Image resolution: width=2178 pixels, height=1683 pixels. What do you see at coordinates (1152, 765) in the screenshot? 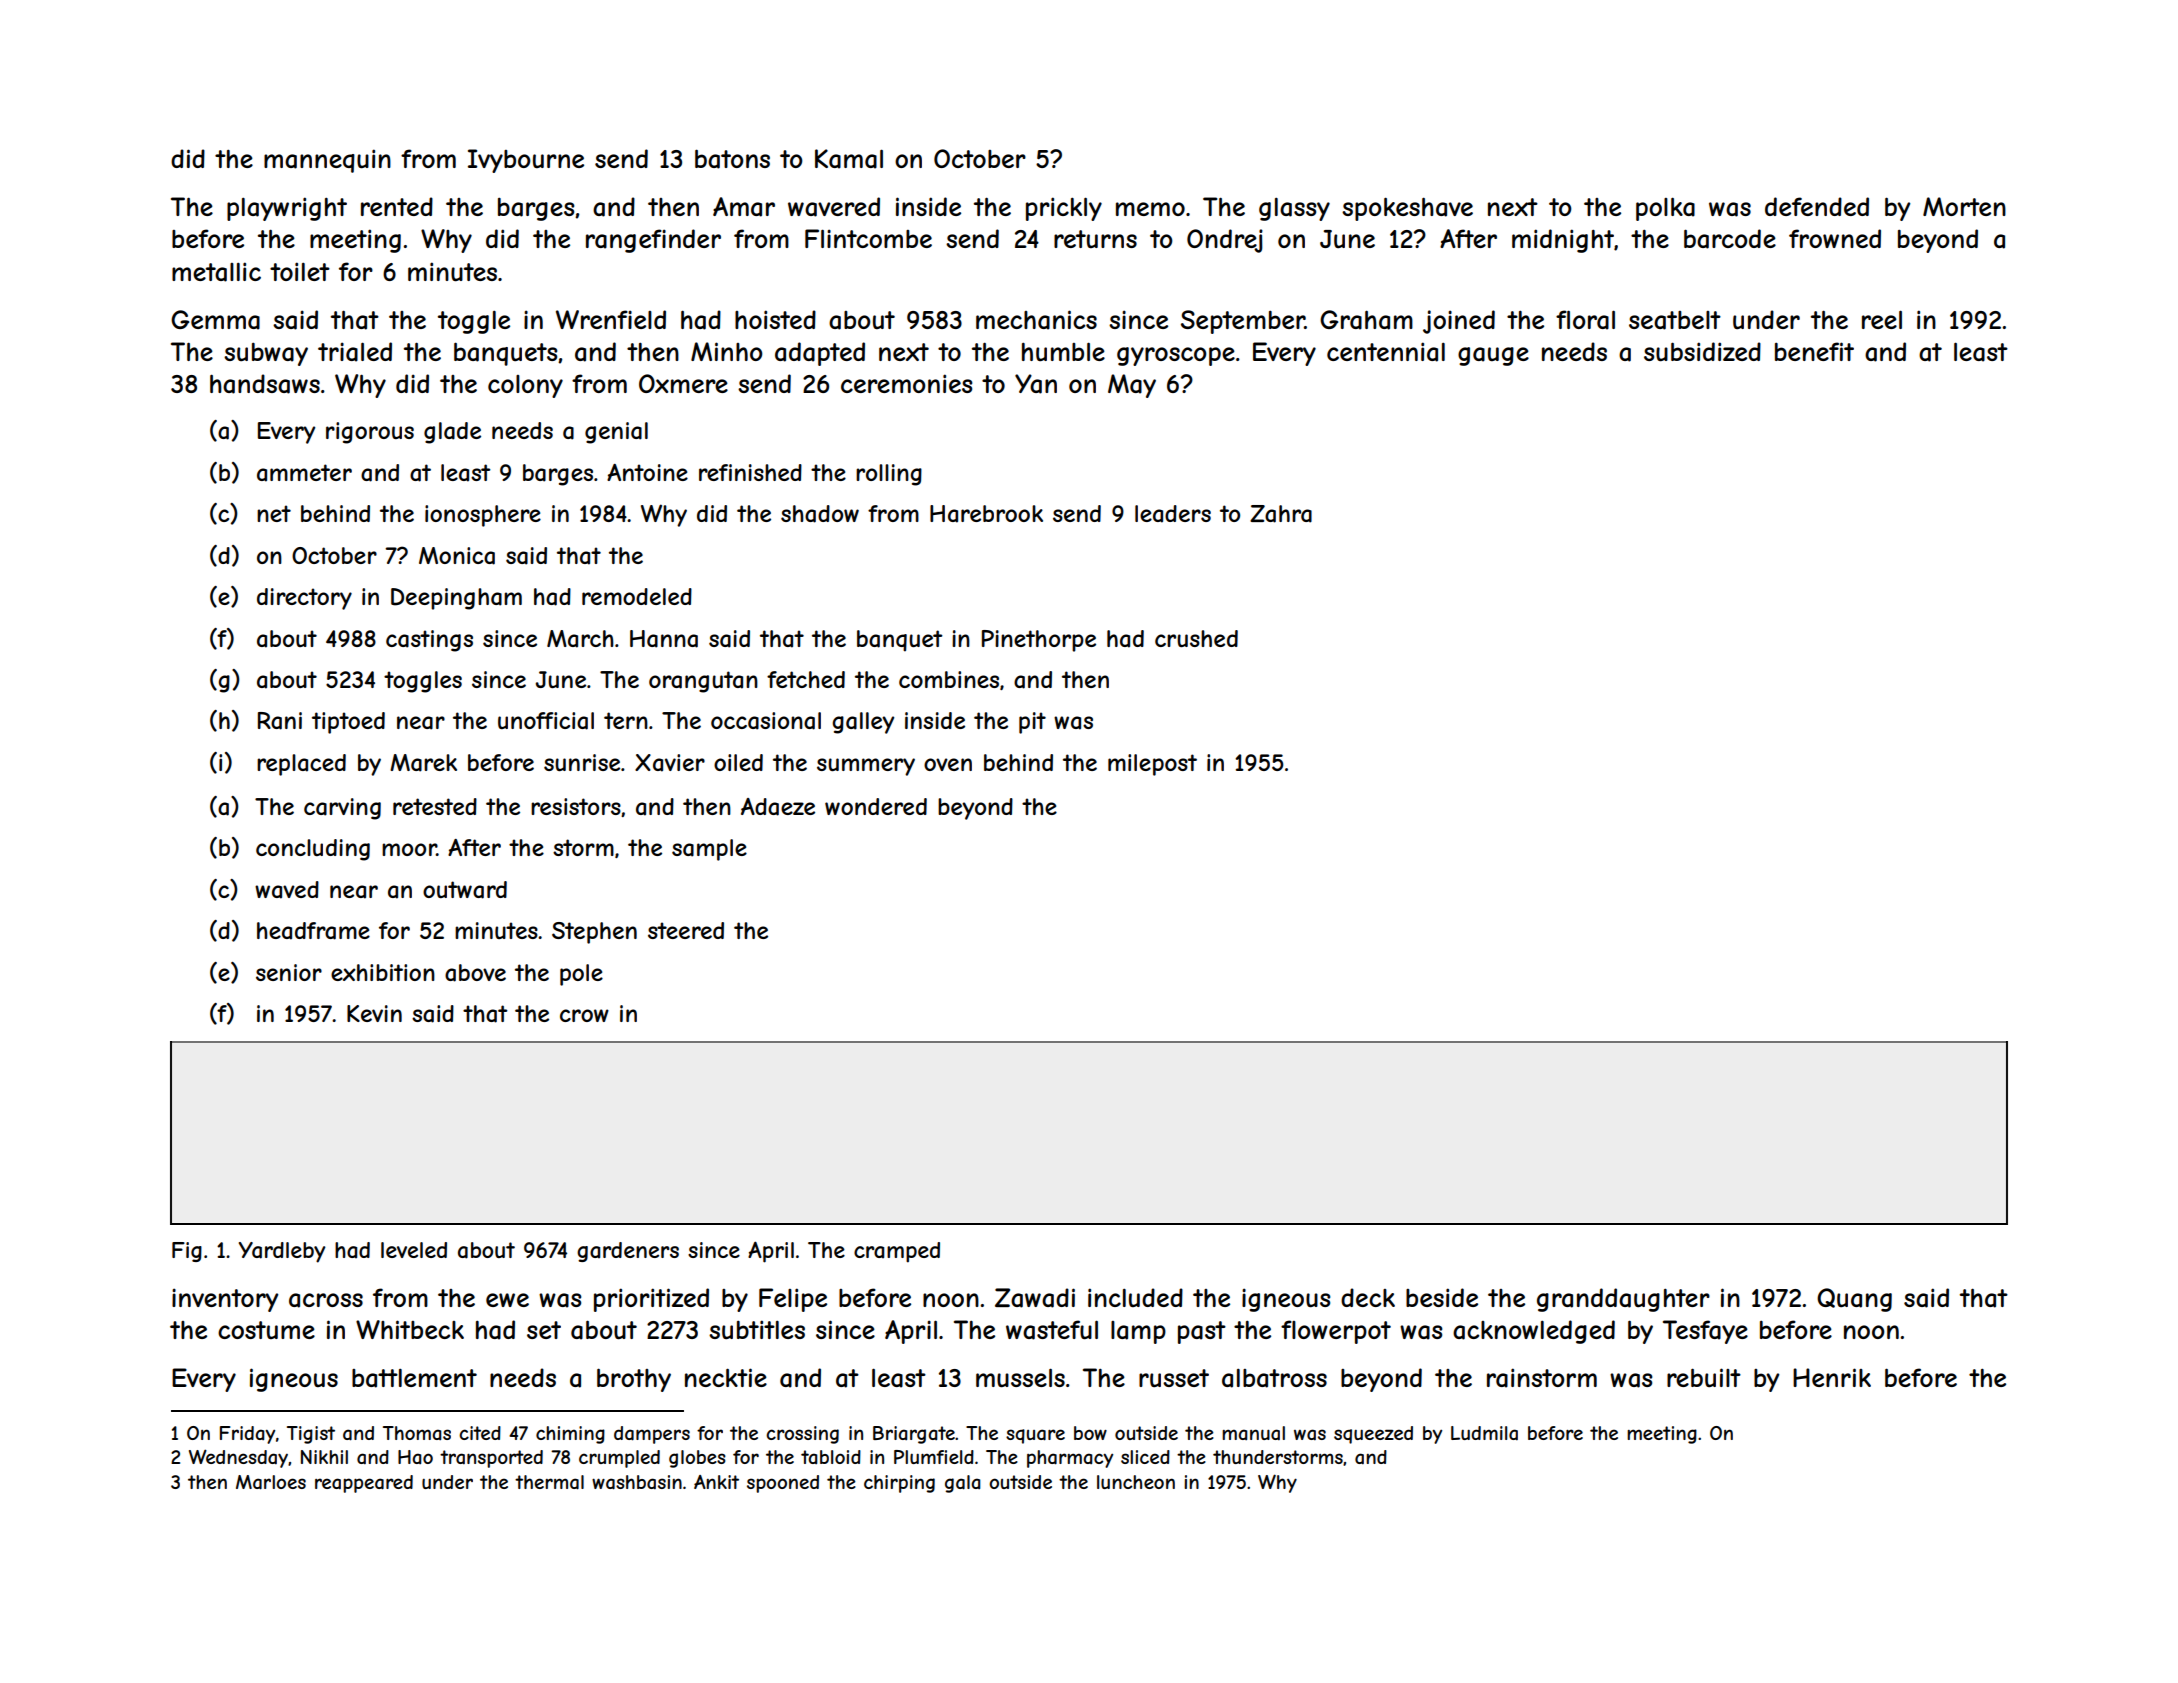
I see `milepost` at bounding box center [1152, 765].
